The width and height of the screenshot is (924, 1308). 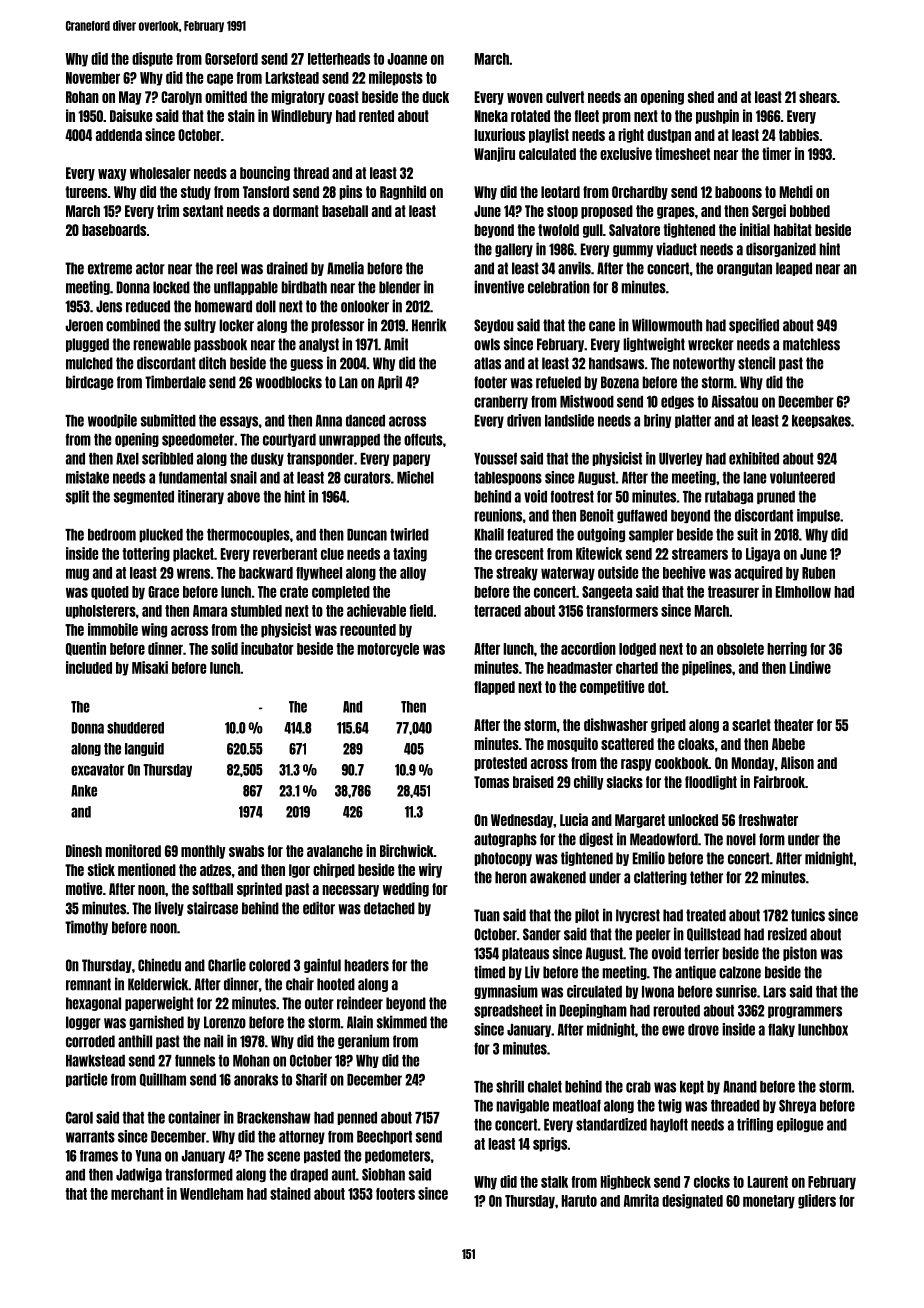 What do you see at coordinates (717, 116) in the screenshot?
I see `pushpin` at bounding box center [717, 116].
